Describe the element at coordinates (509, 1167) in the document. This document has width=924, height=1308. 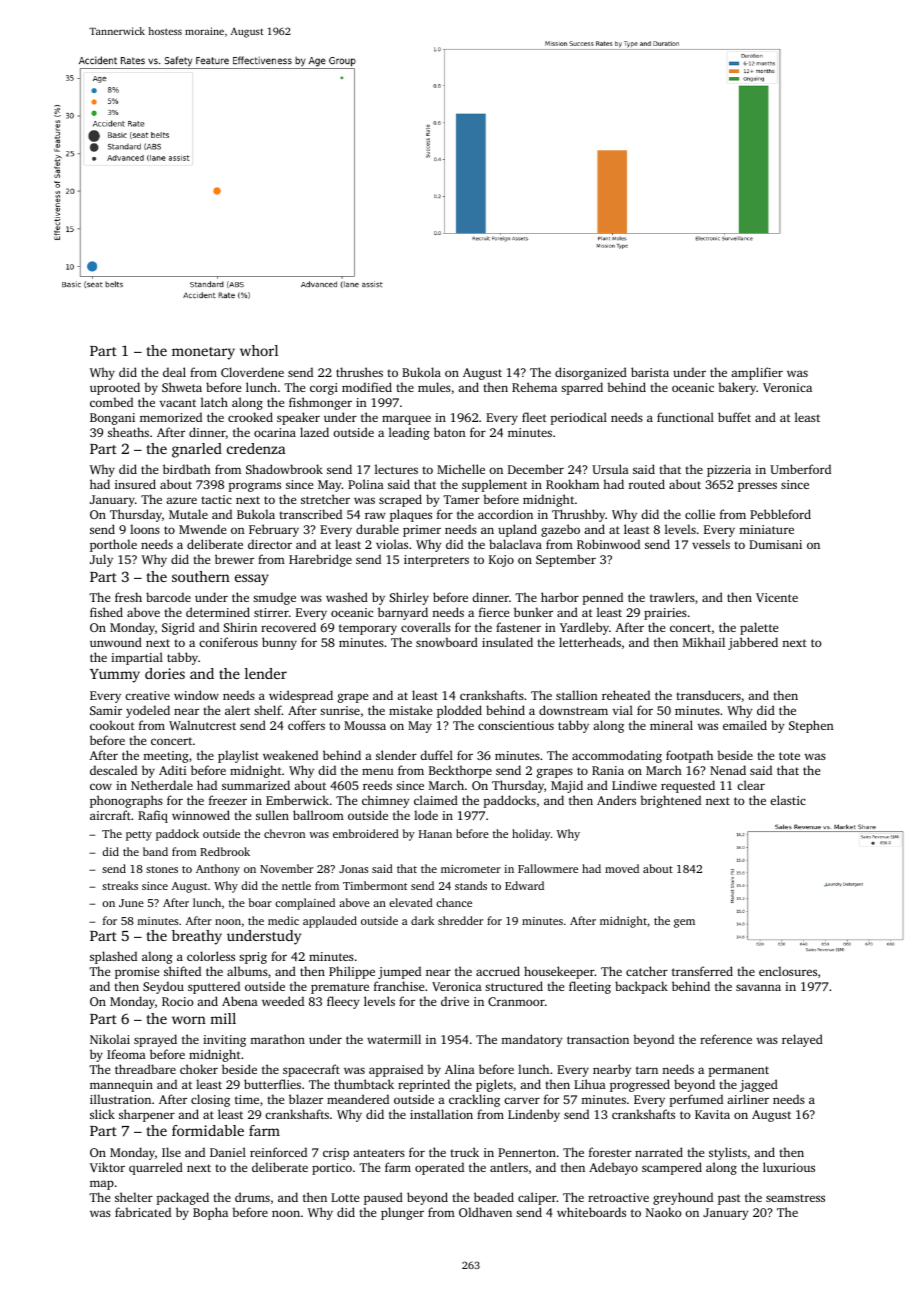
I see `antlers` at that location.
